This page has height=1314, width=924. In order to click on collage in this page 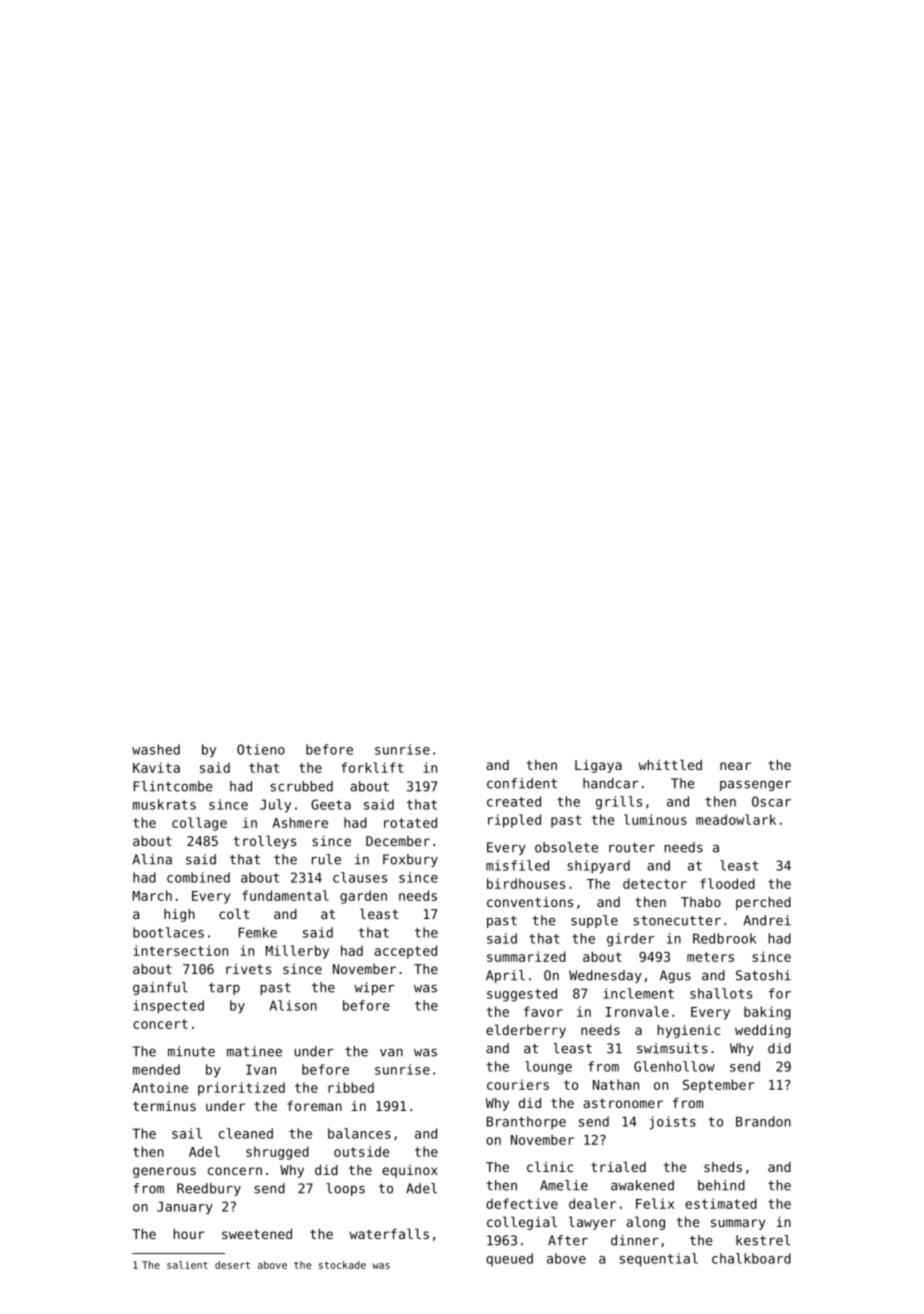, I will do `click(199, 824)`.
